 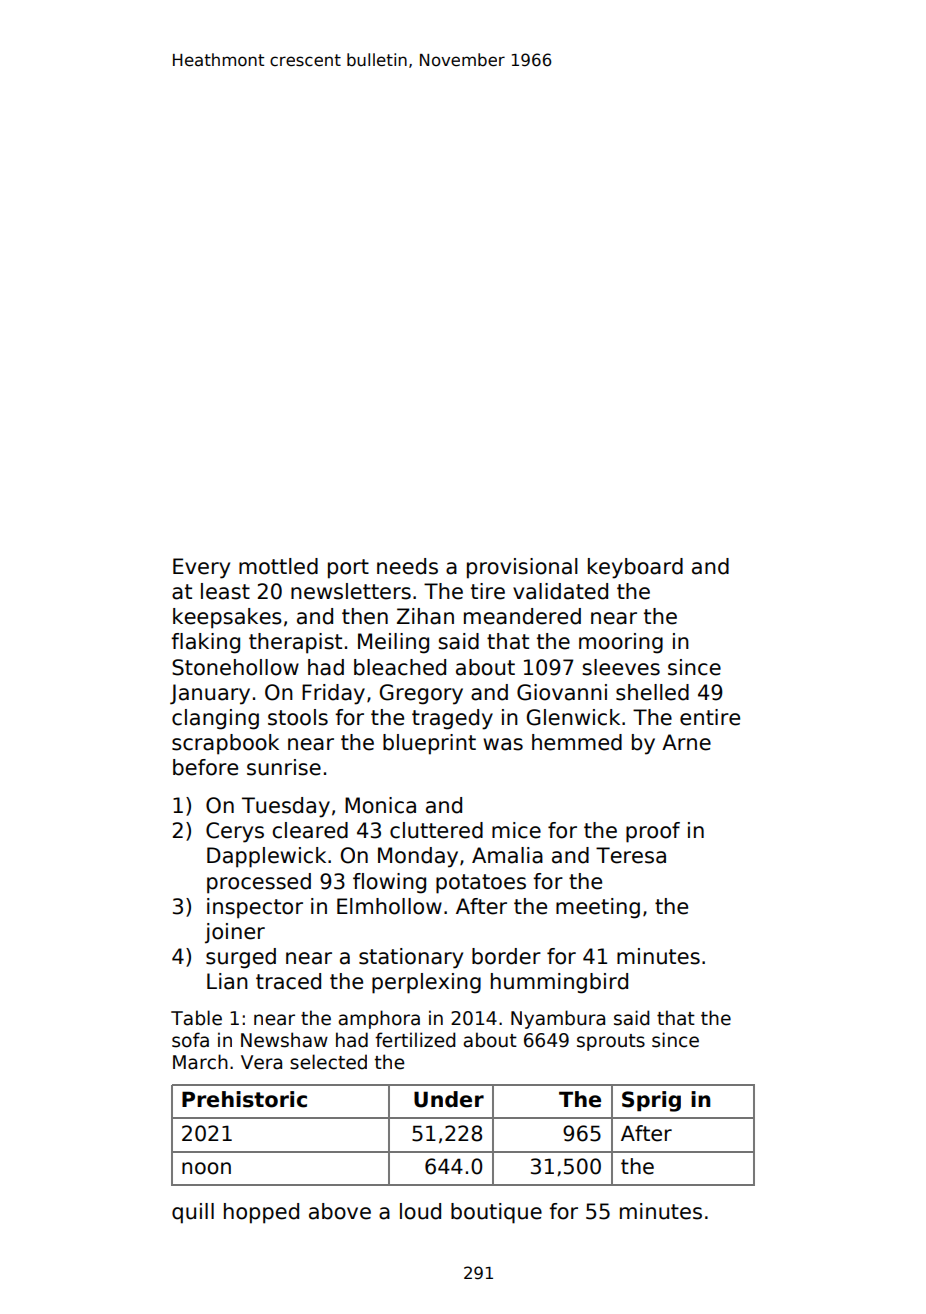 I want to click on Sprig, so click(x=651, y=1101).
